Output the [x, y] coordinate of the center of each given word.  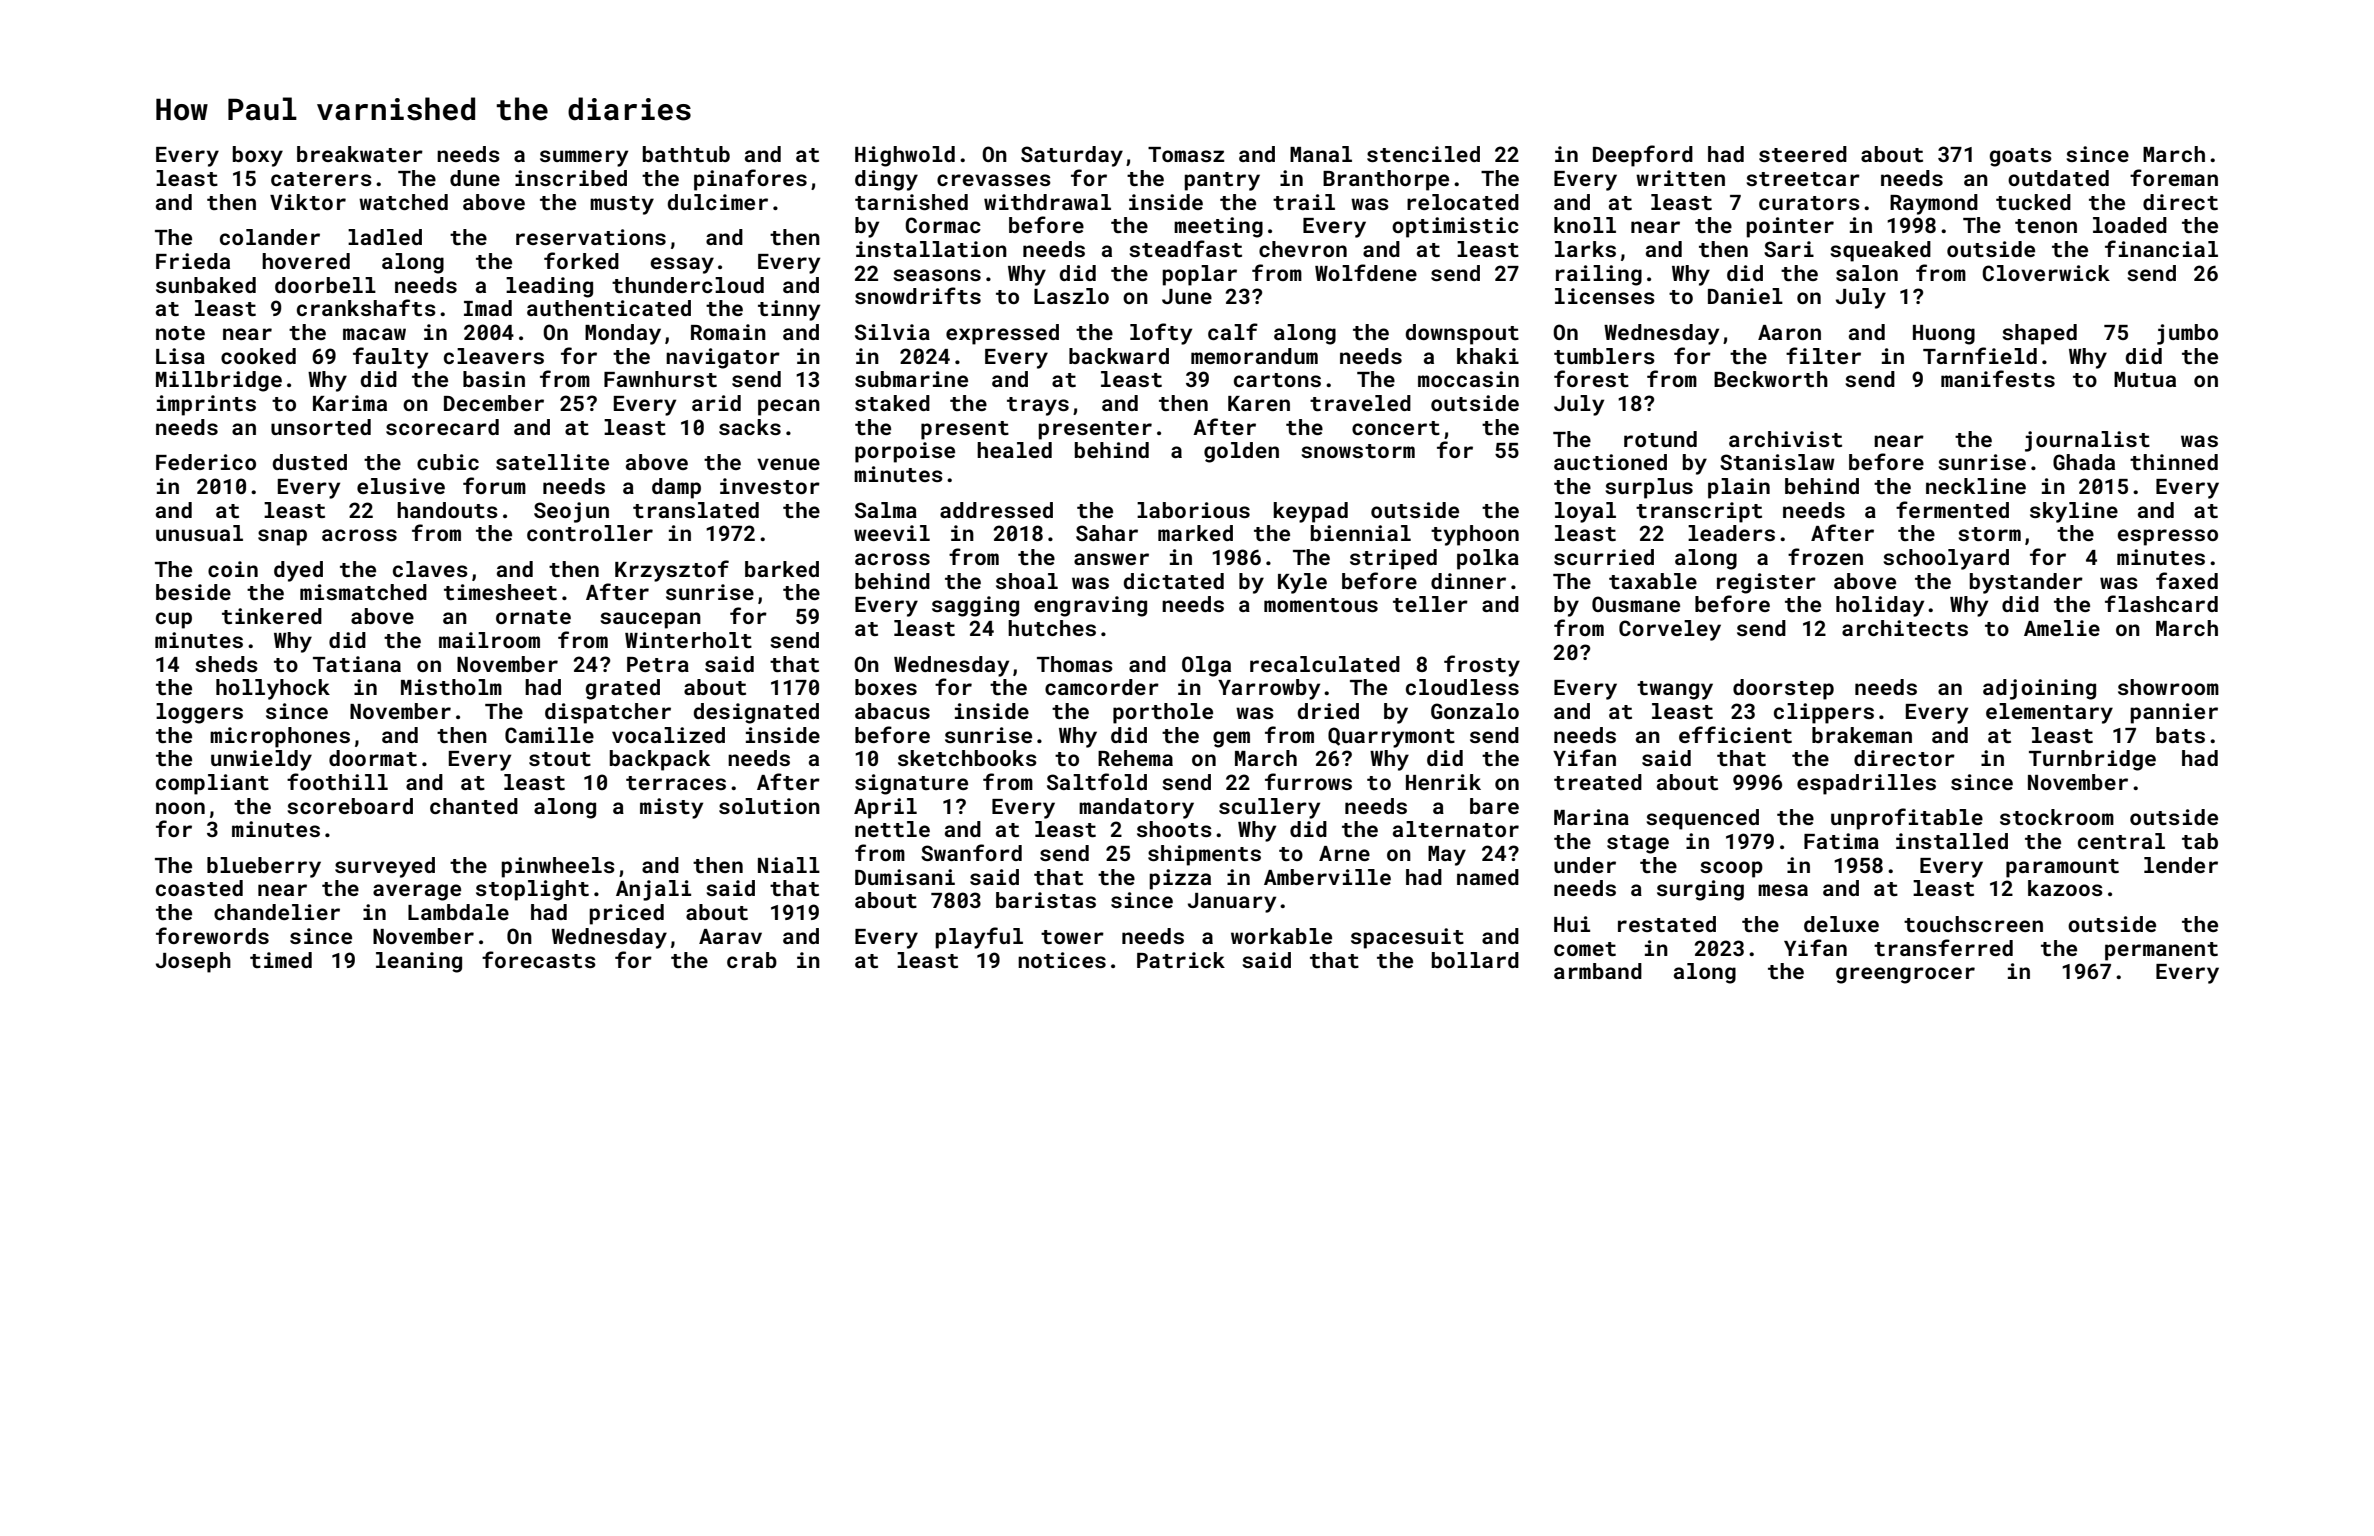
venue [788, 464]
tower [1072, 937]
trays [1038, 406]
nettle [892, 829]
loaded [2130, 225]
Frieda [193, 261]
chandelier [277, 912]
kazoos [2065, 888]
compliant [212, 784]
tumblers [1604, 356]
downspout [1462, 334]
